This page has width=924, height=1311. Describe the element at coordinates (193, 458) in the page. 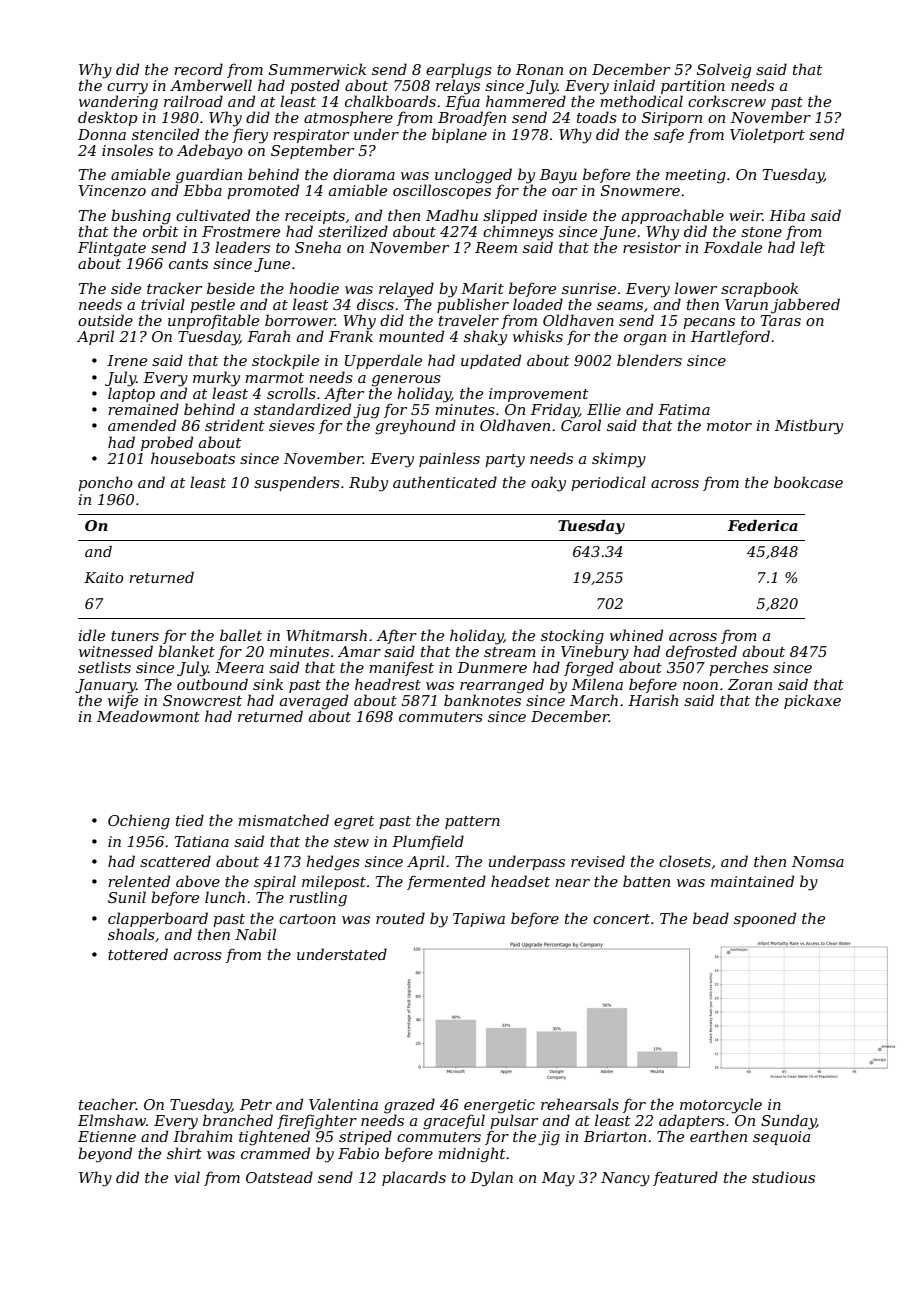

I see `houseboats` at that location.
